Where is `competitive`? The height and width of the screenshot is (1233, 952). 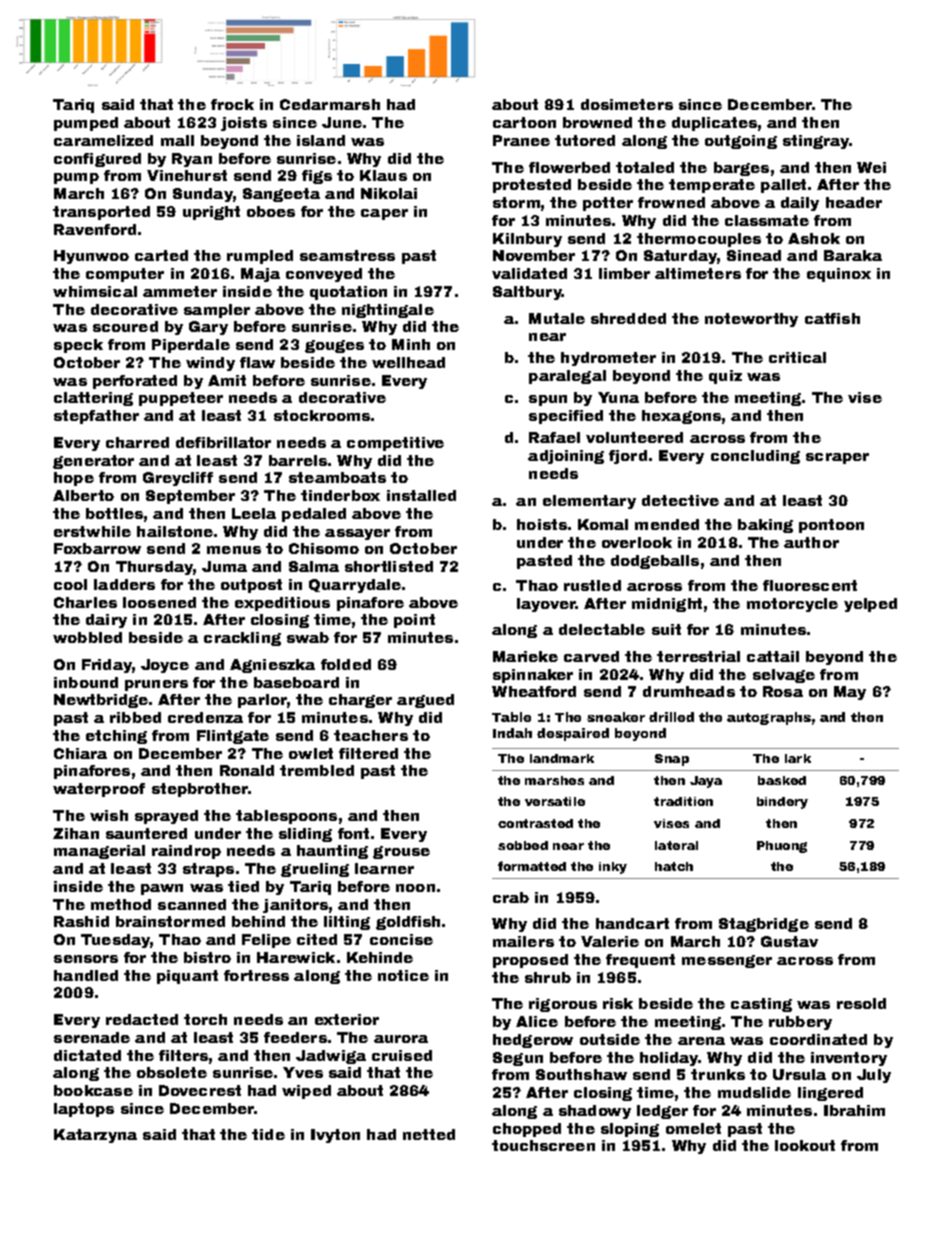 competitive is located at coordinates (395, 444).
